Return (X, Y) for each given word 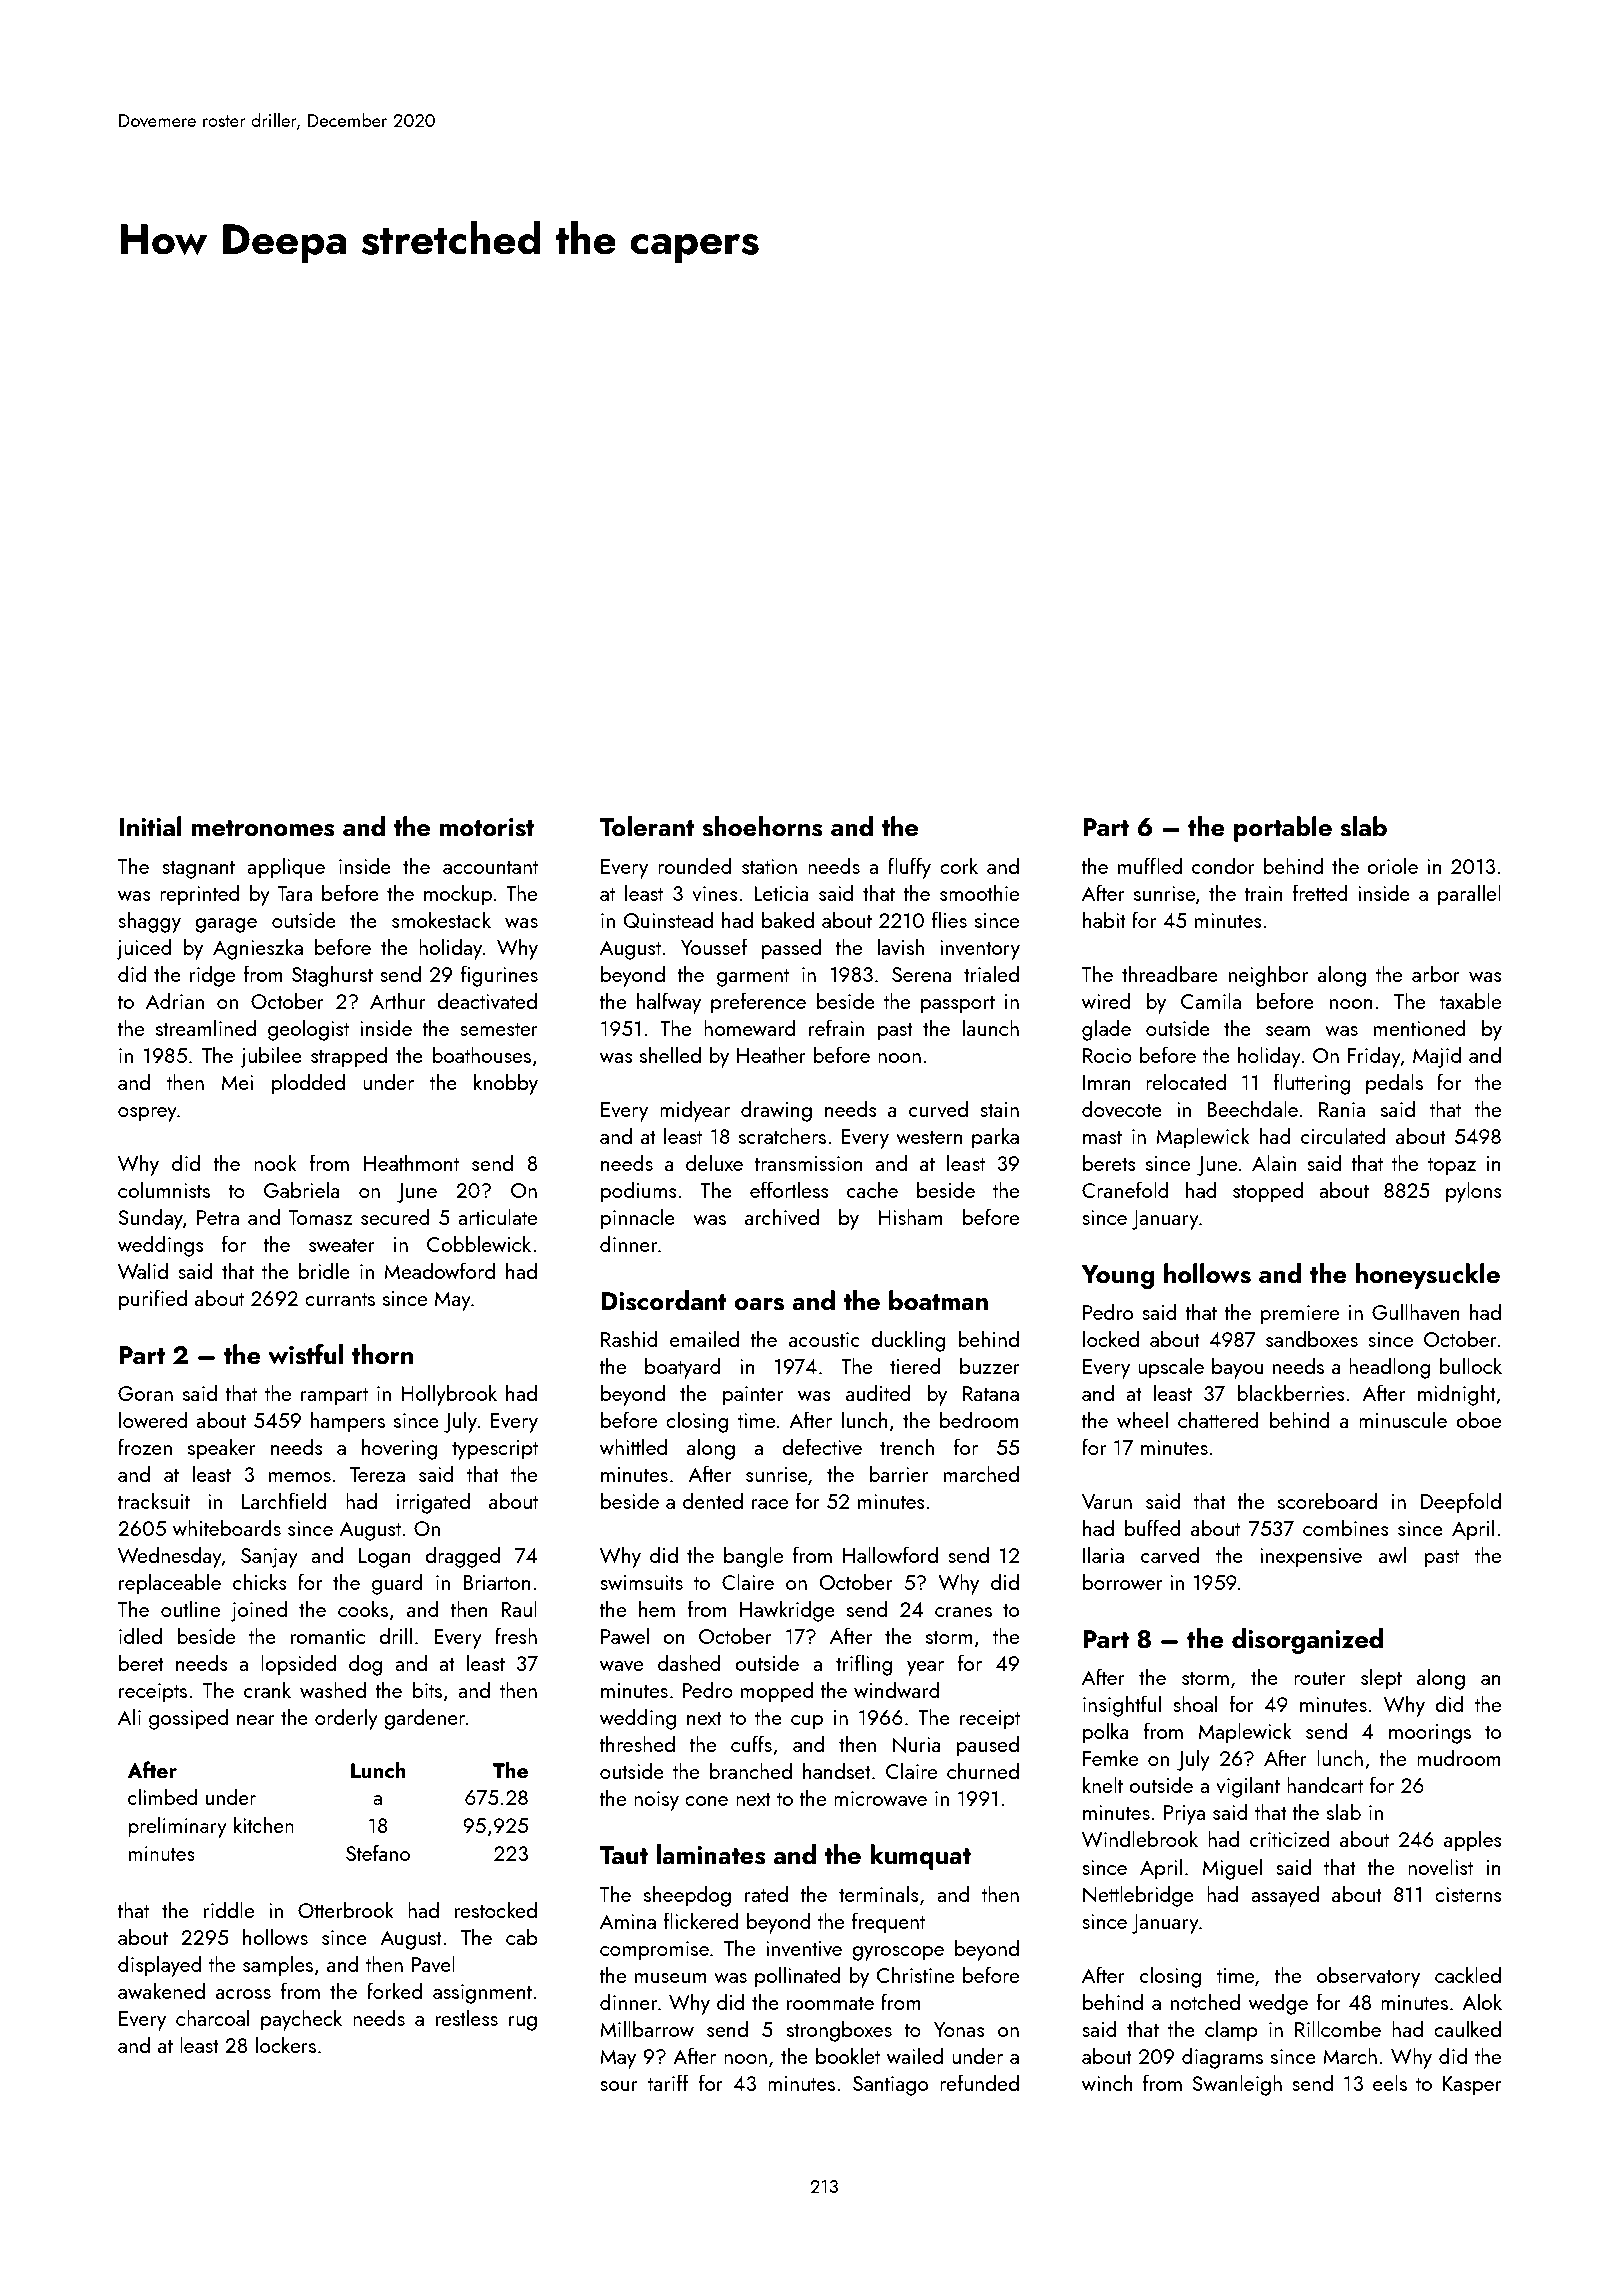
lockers (286, 2044)
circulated (1343, 1135)
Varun (1107, 1501)
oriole (1392, 865)
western (929, 1137)
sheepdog (687, 1896)
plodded (308, 1084)
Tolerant (647, 826)
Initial (150, 826)
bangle (753, 1557)
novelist (1440, 1866)
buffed (1153, 1527)
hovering (400, 1449)
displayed (160, 1966)
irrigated (433, 1503)
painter (753, 1396)
